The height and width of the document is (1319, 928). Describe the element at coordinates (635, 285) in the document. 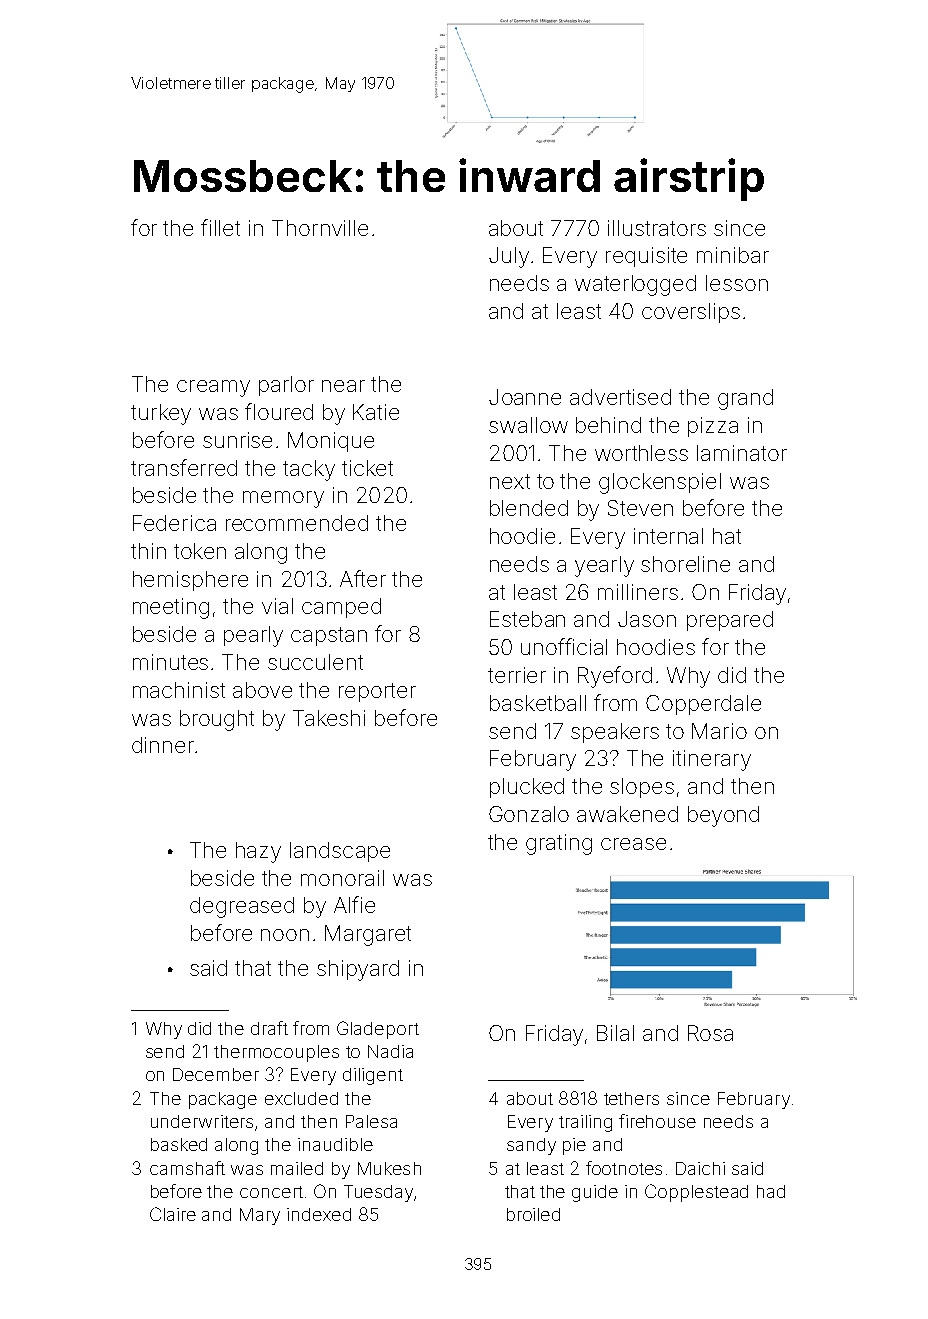

I see `waterlogged` at that location.
